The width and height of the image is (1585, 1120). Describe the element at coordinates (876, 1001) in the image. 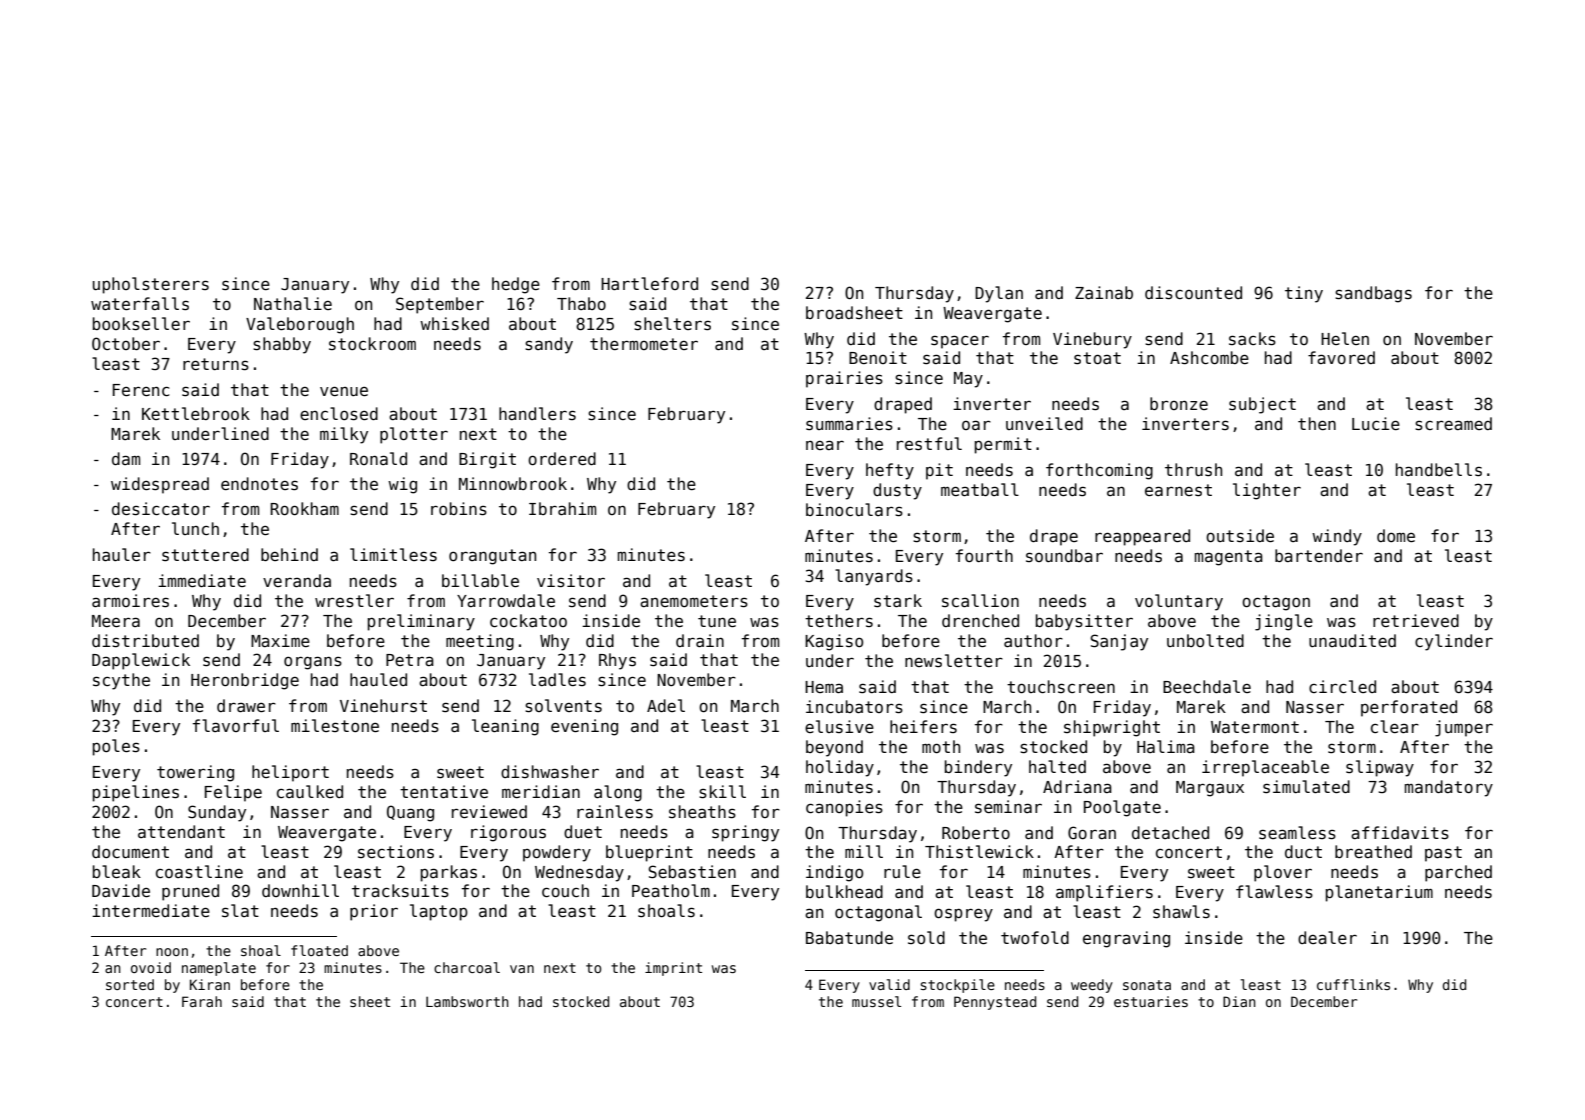

I see `mussel` at that location.
